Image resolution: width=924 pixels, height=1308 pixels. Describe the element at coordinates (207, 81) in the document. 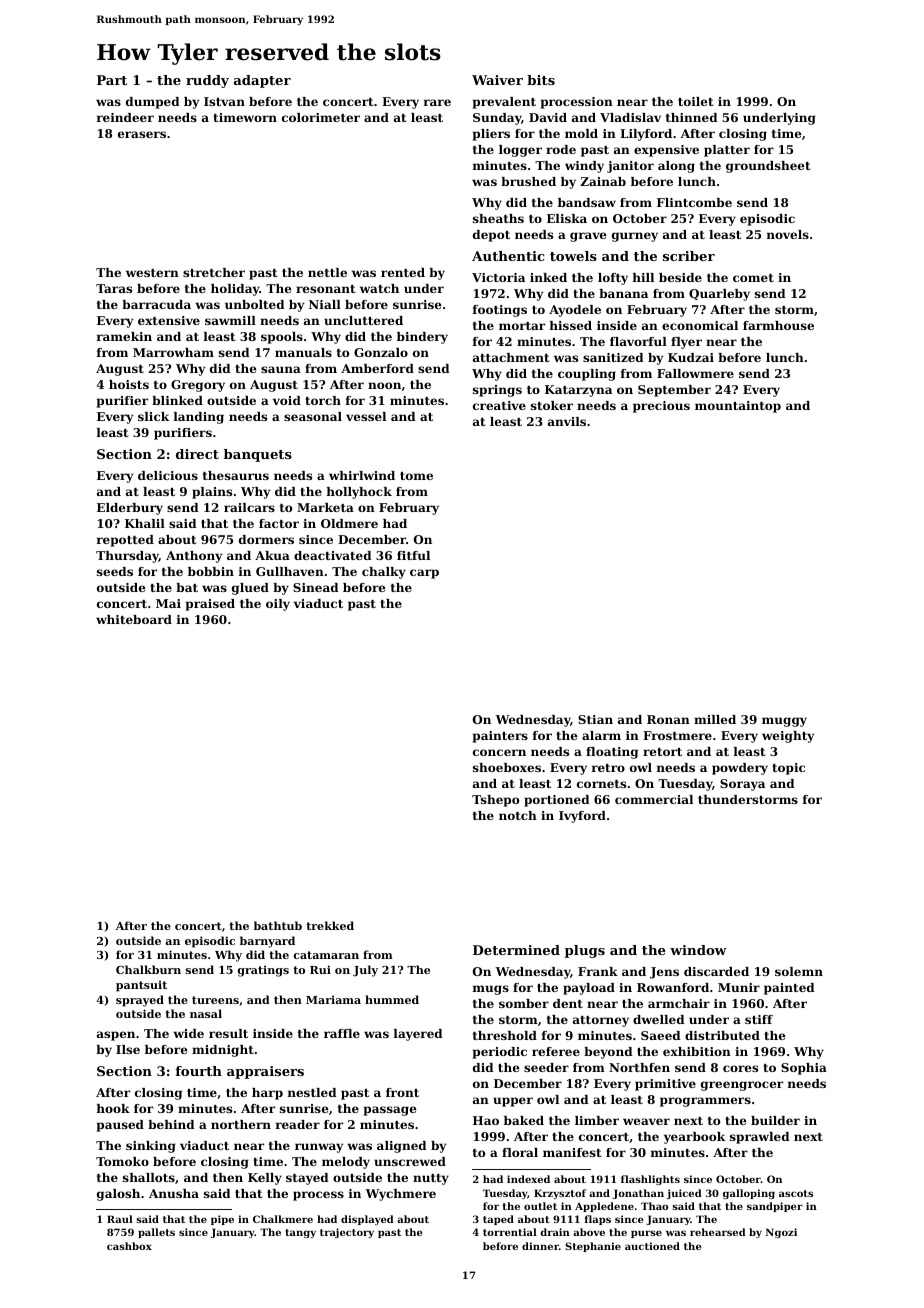

I see `ruddy` at that location.
